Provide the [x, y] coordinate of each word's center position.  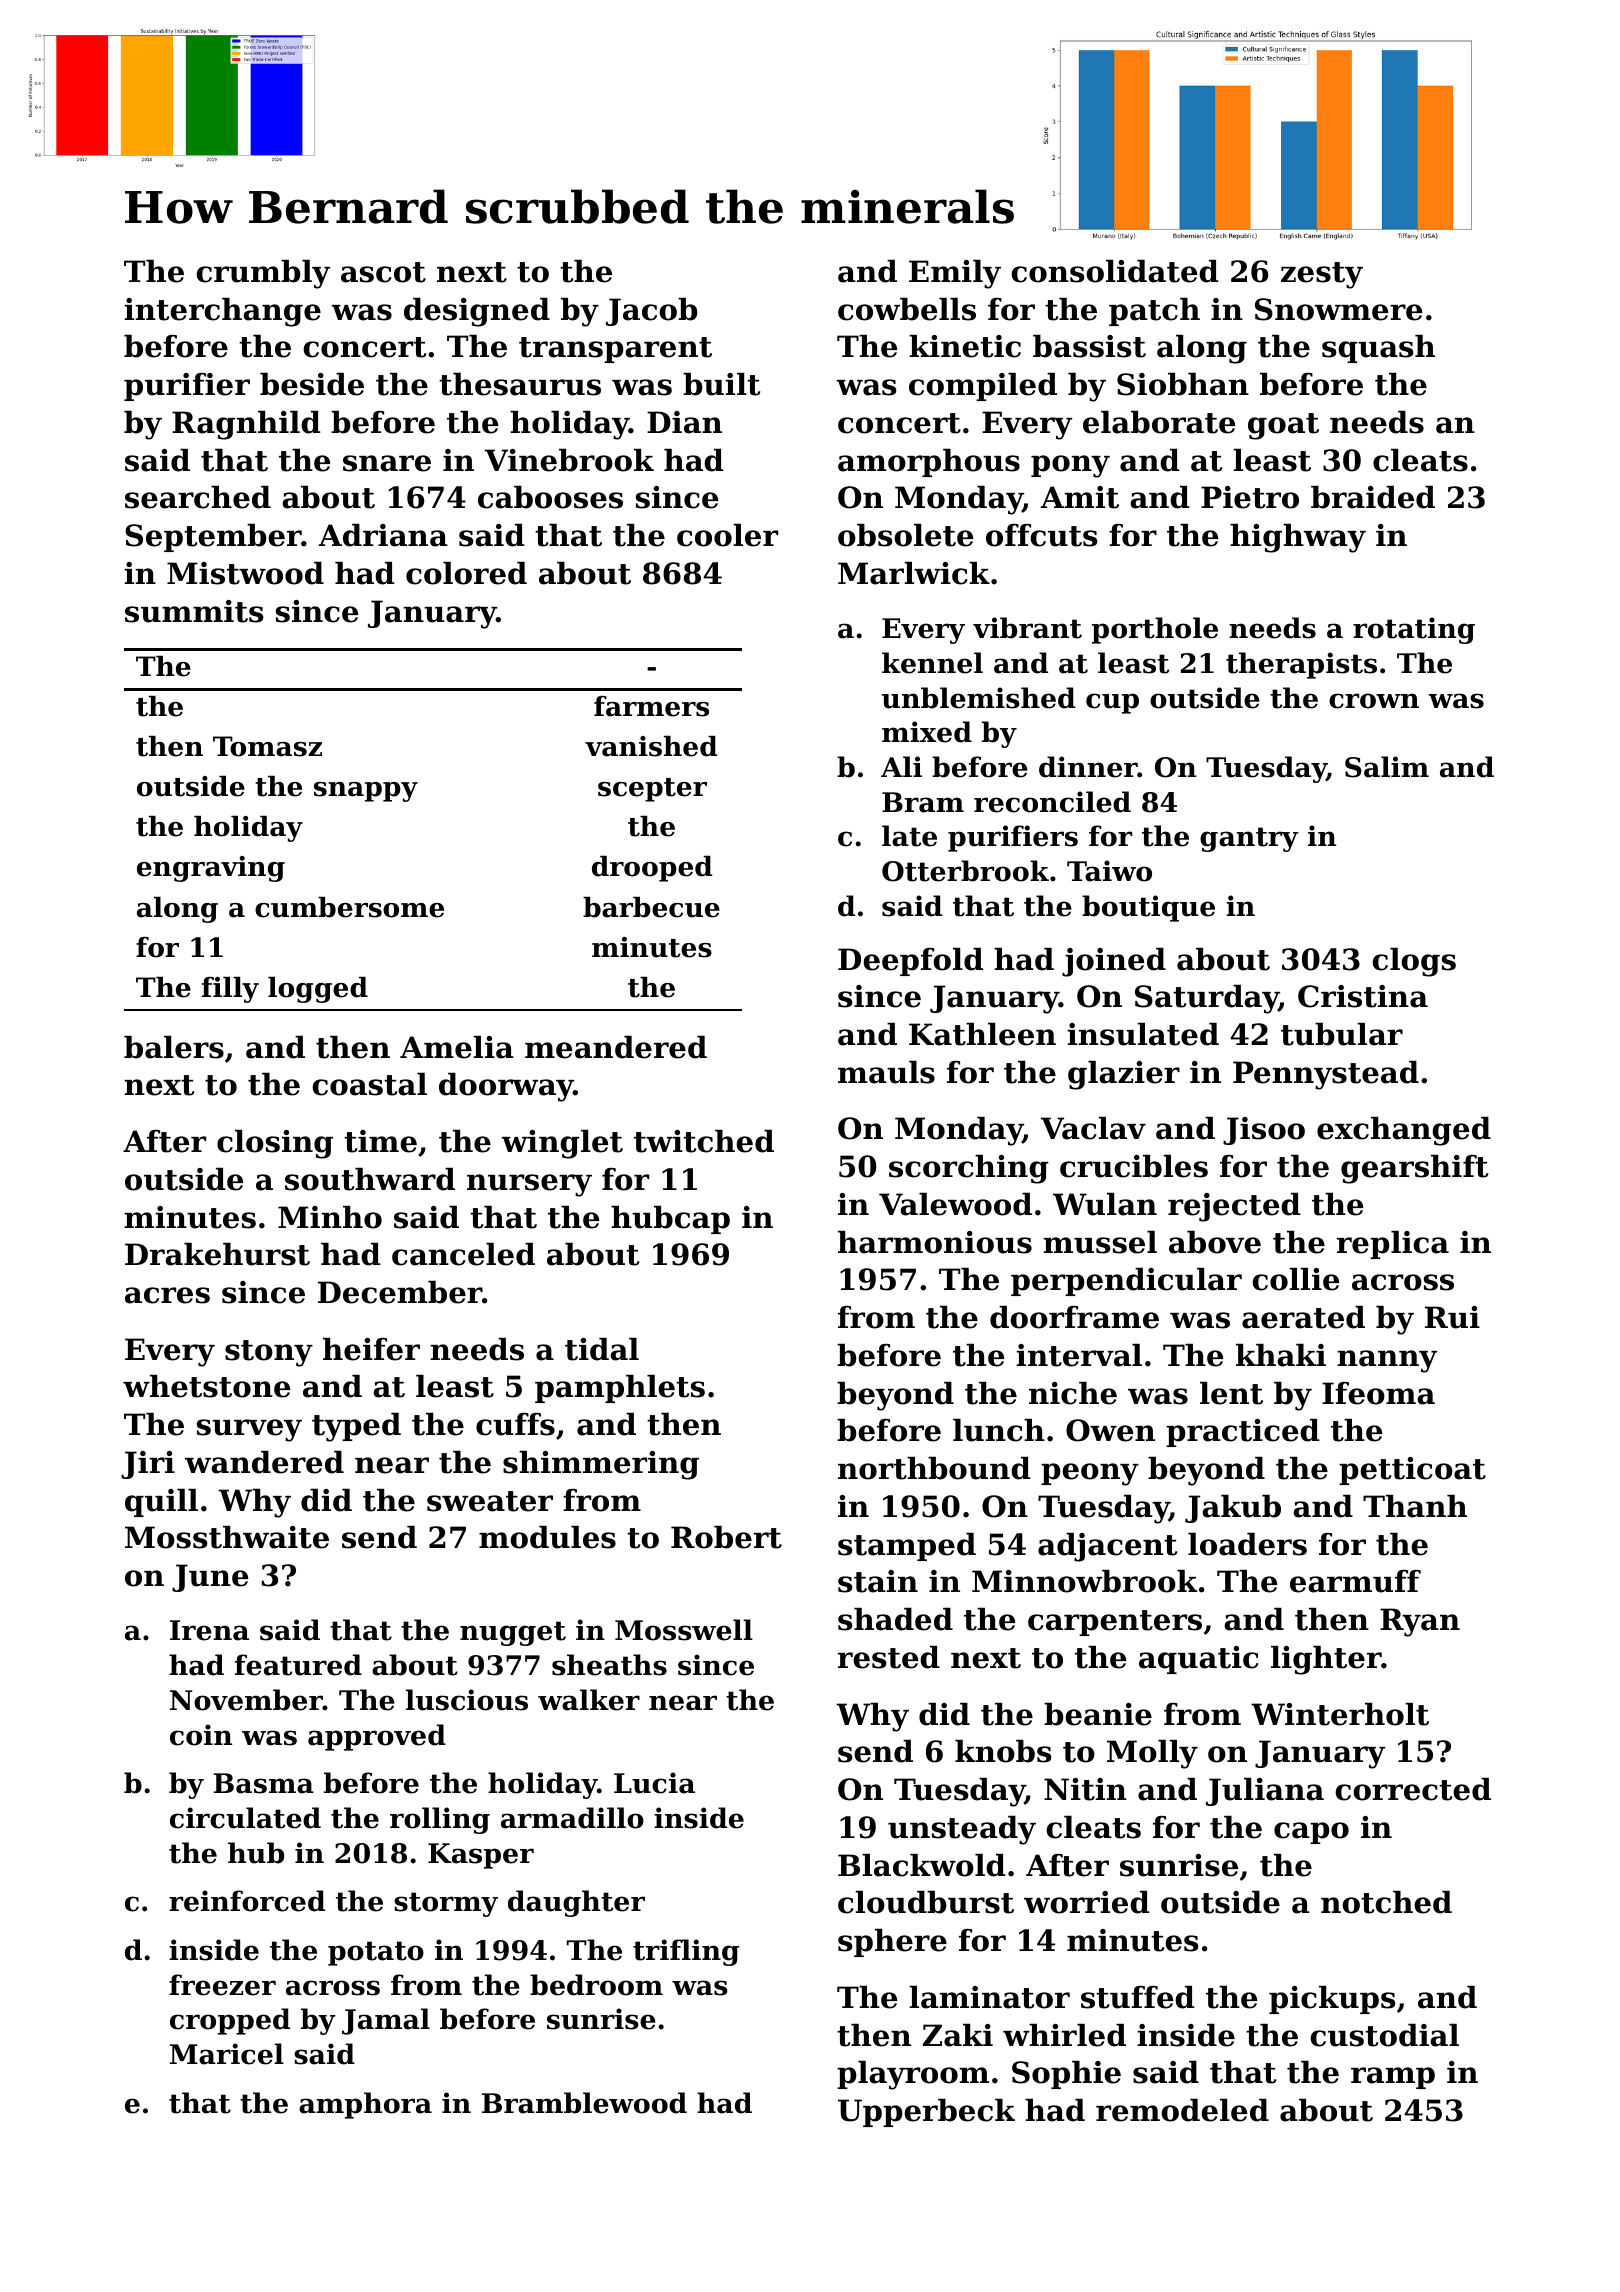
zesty [1322, 275]
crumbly [263, 274]
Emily [955, 274]
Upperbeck [926, 2113]
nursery [529, 1185]
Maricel [227, 2054]
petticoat [1412, 1471]
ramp [1393, 2078]
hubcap [670, 1220]
